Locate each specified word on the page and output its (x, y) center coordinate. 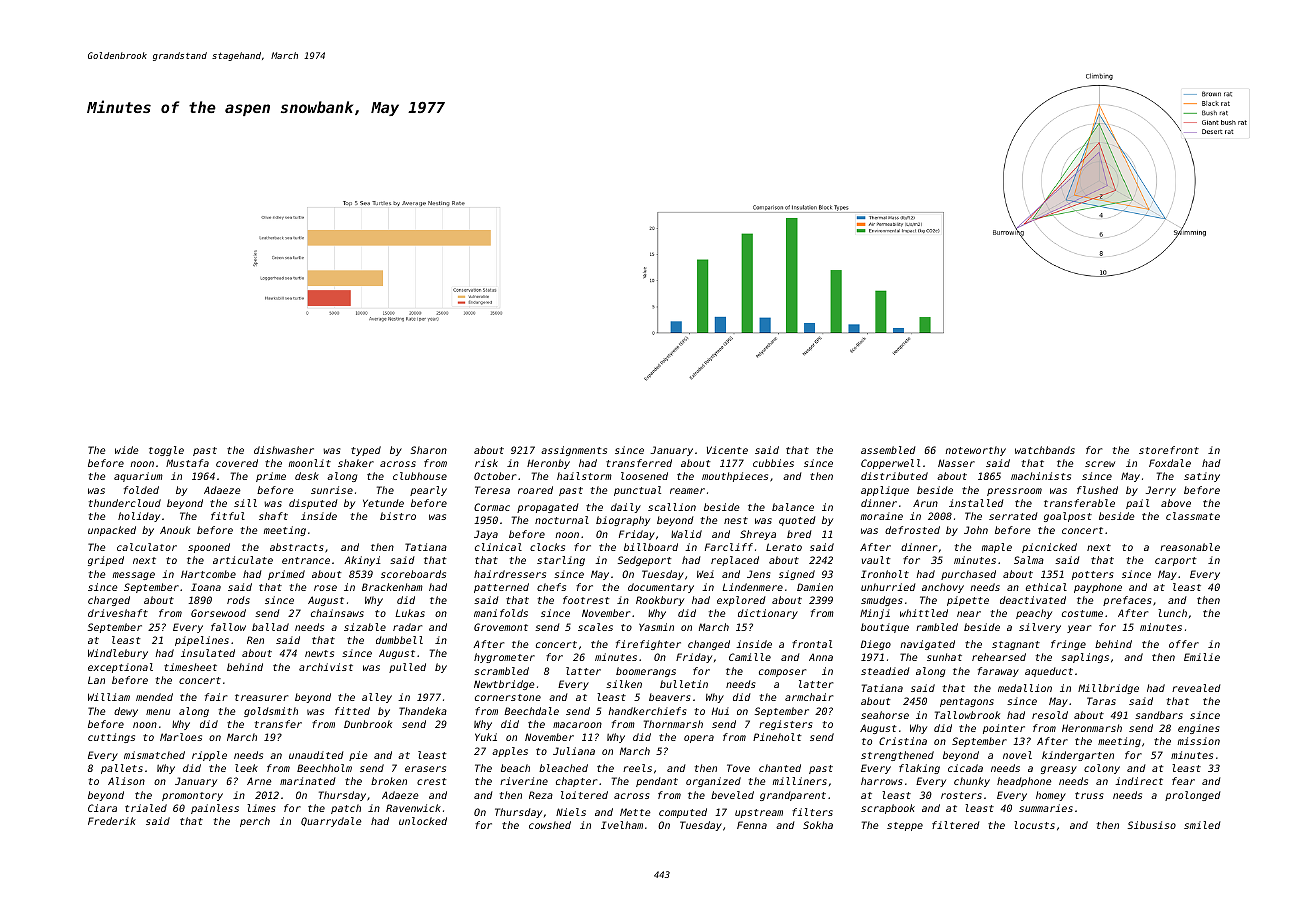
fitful (228, 516)
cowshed (550, 825)
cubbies (773, 463)
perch (255, 822)
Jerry (1161, 491)
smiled (1202, 825)
